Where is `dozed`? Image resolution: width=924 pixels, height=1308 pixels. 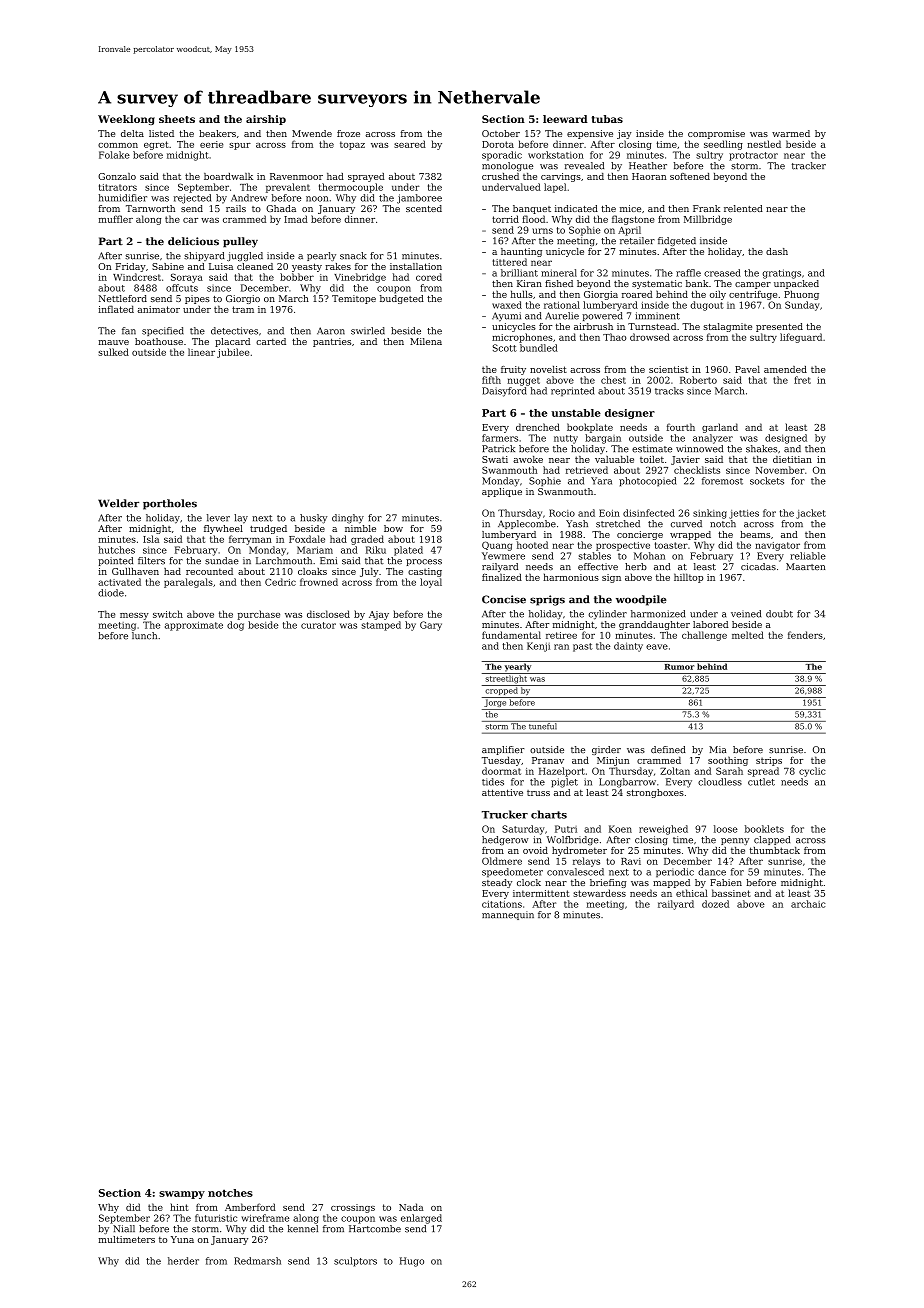 dozed is located at coordinates (715, 904).
